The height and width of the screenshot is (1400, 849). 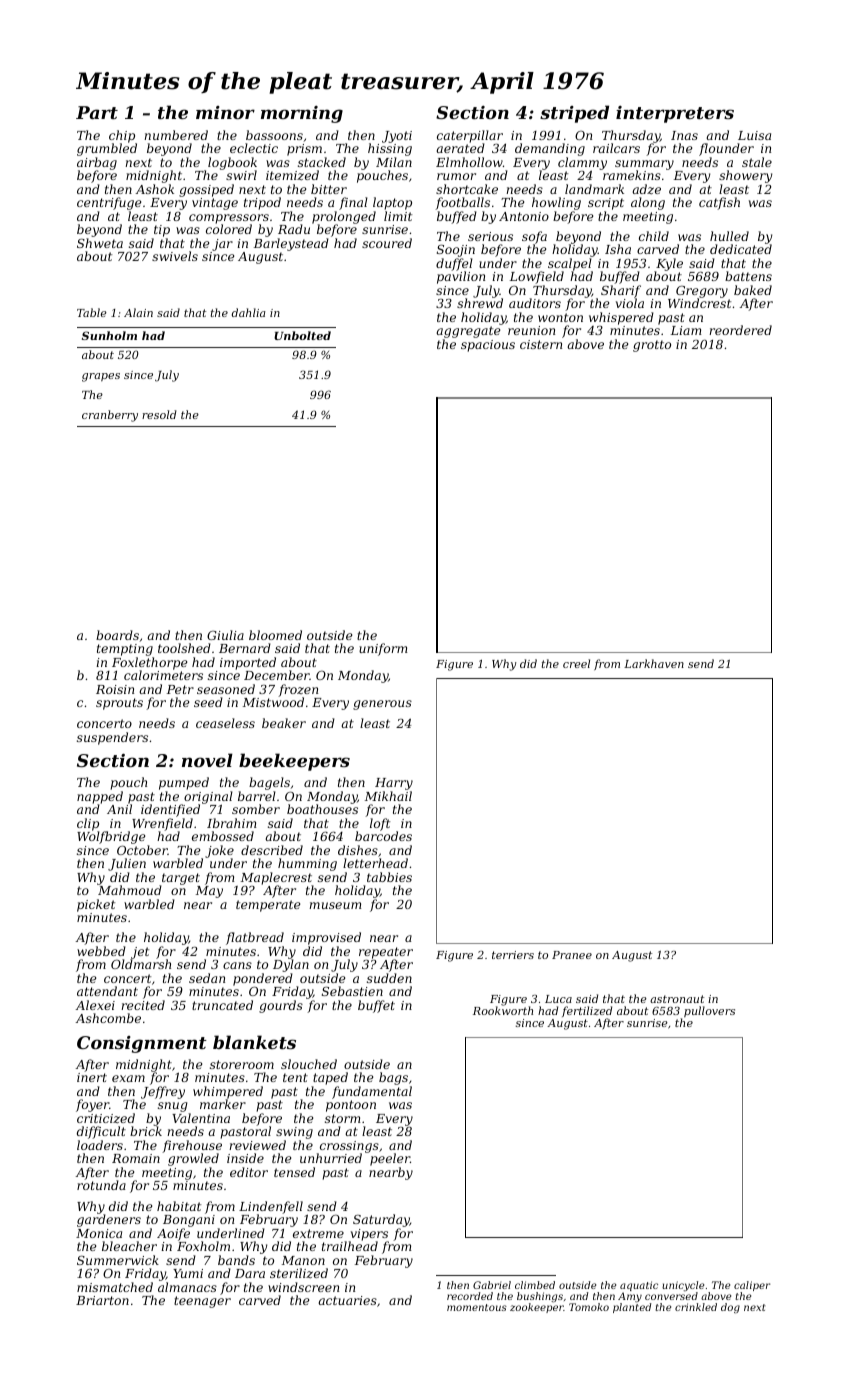 I want to click on truncated, so click(x=222, y=1005).
